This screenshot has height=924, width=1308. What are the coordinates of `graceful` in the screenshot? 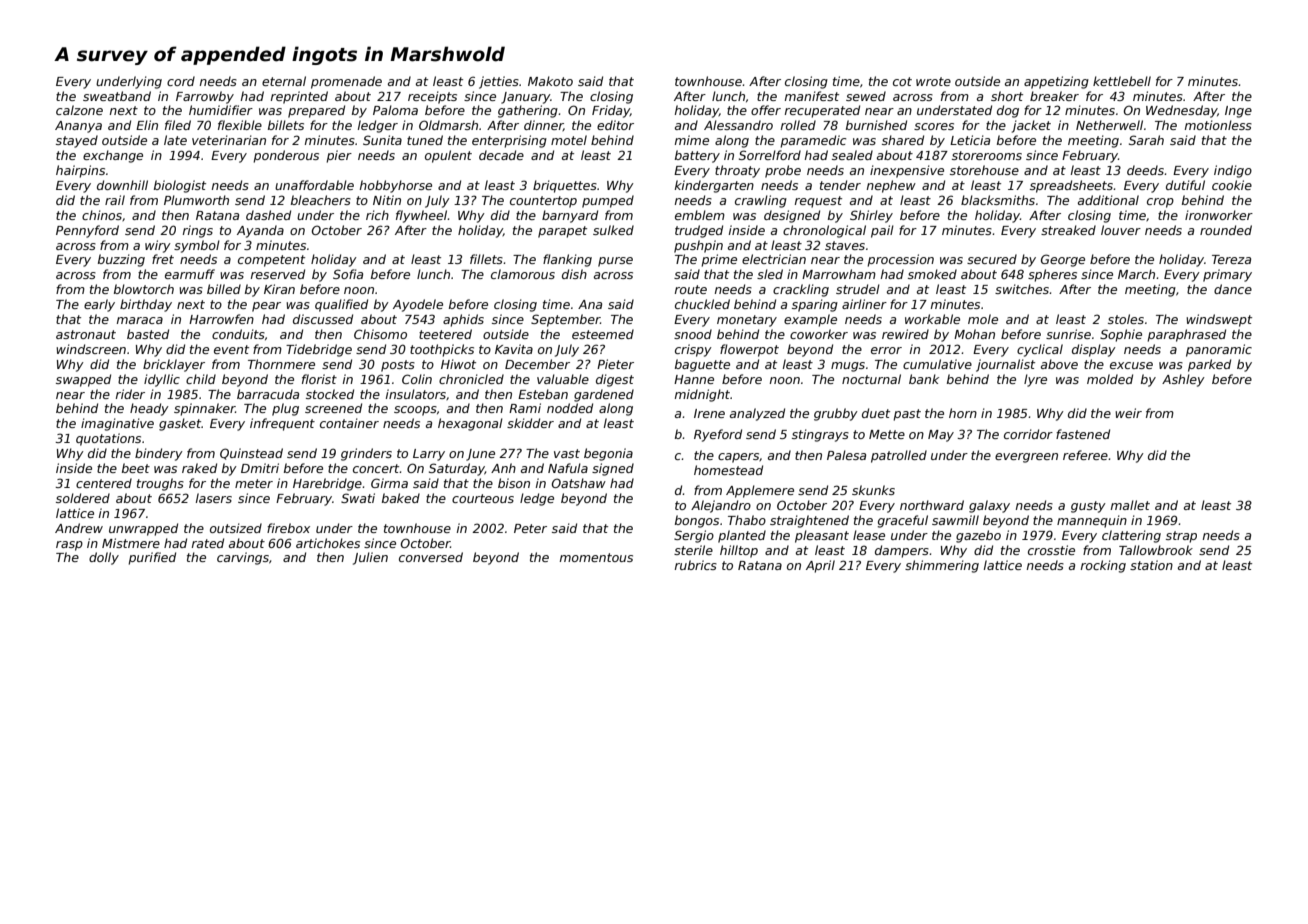 It's located at (903, 521).
